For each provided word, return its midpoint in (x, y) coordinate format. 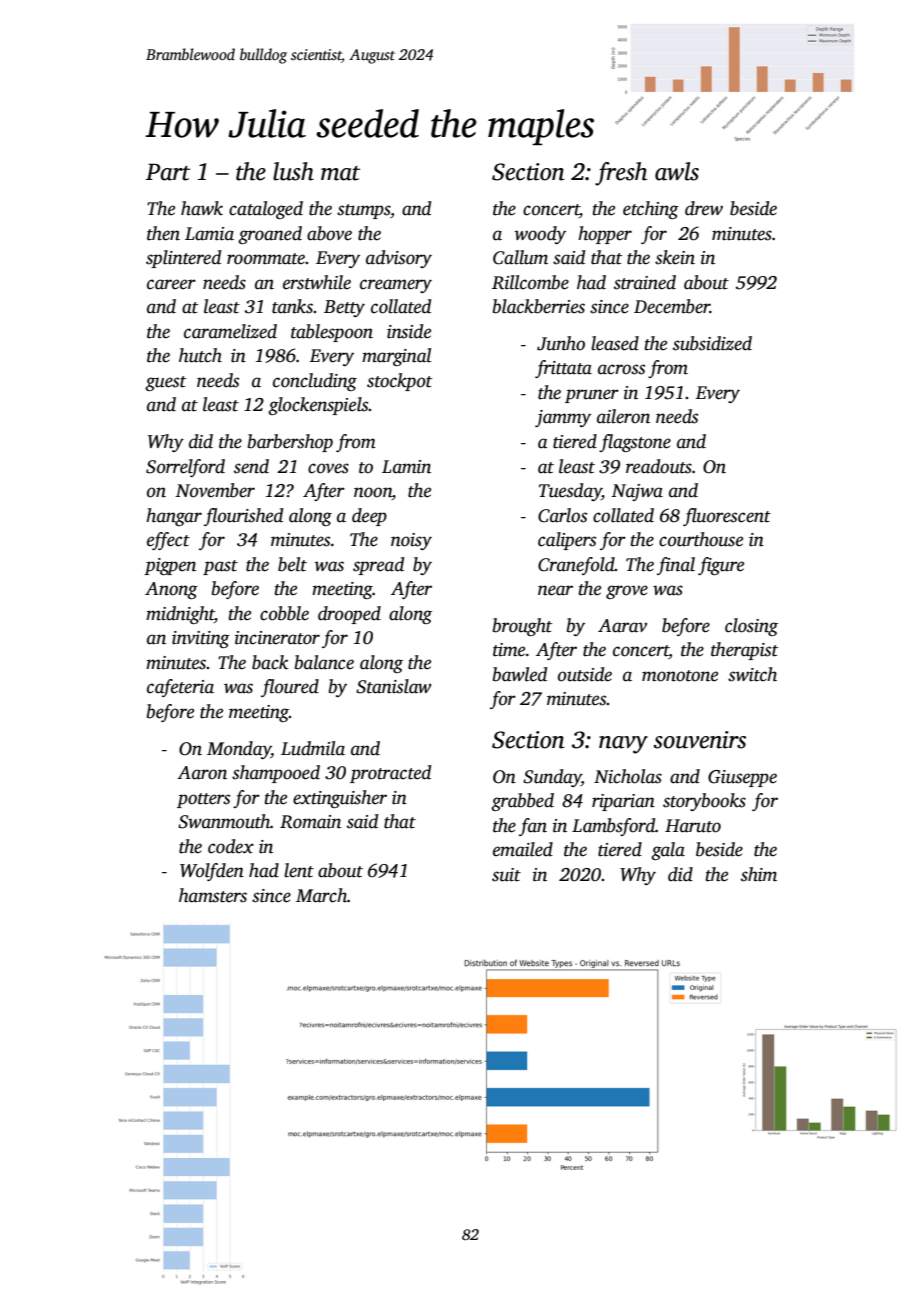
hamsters (213, 895)
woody (540, 235)
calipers (567, 541)
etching (651, 210)
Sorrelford (185, 468)
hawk (202, 208)
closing (751, 627)
